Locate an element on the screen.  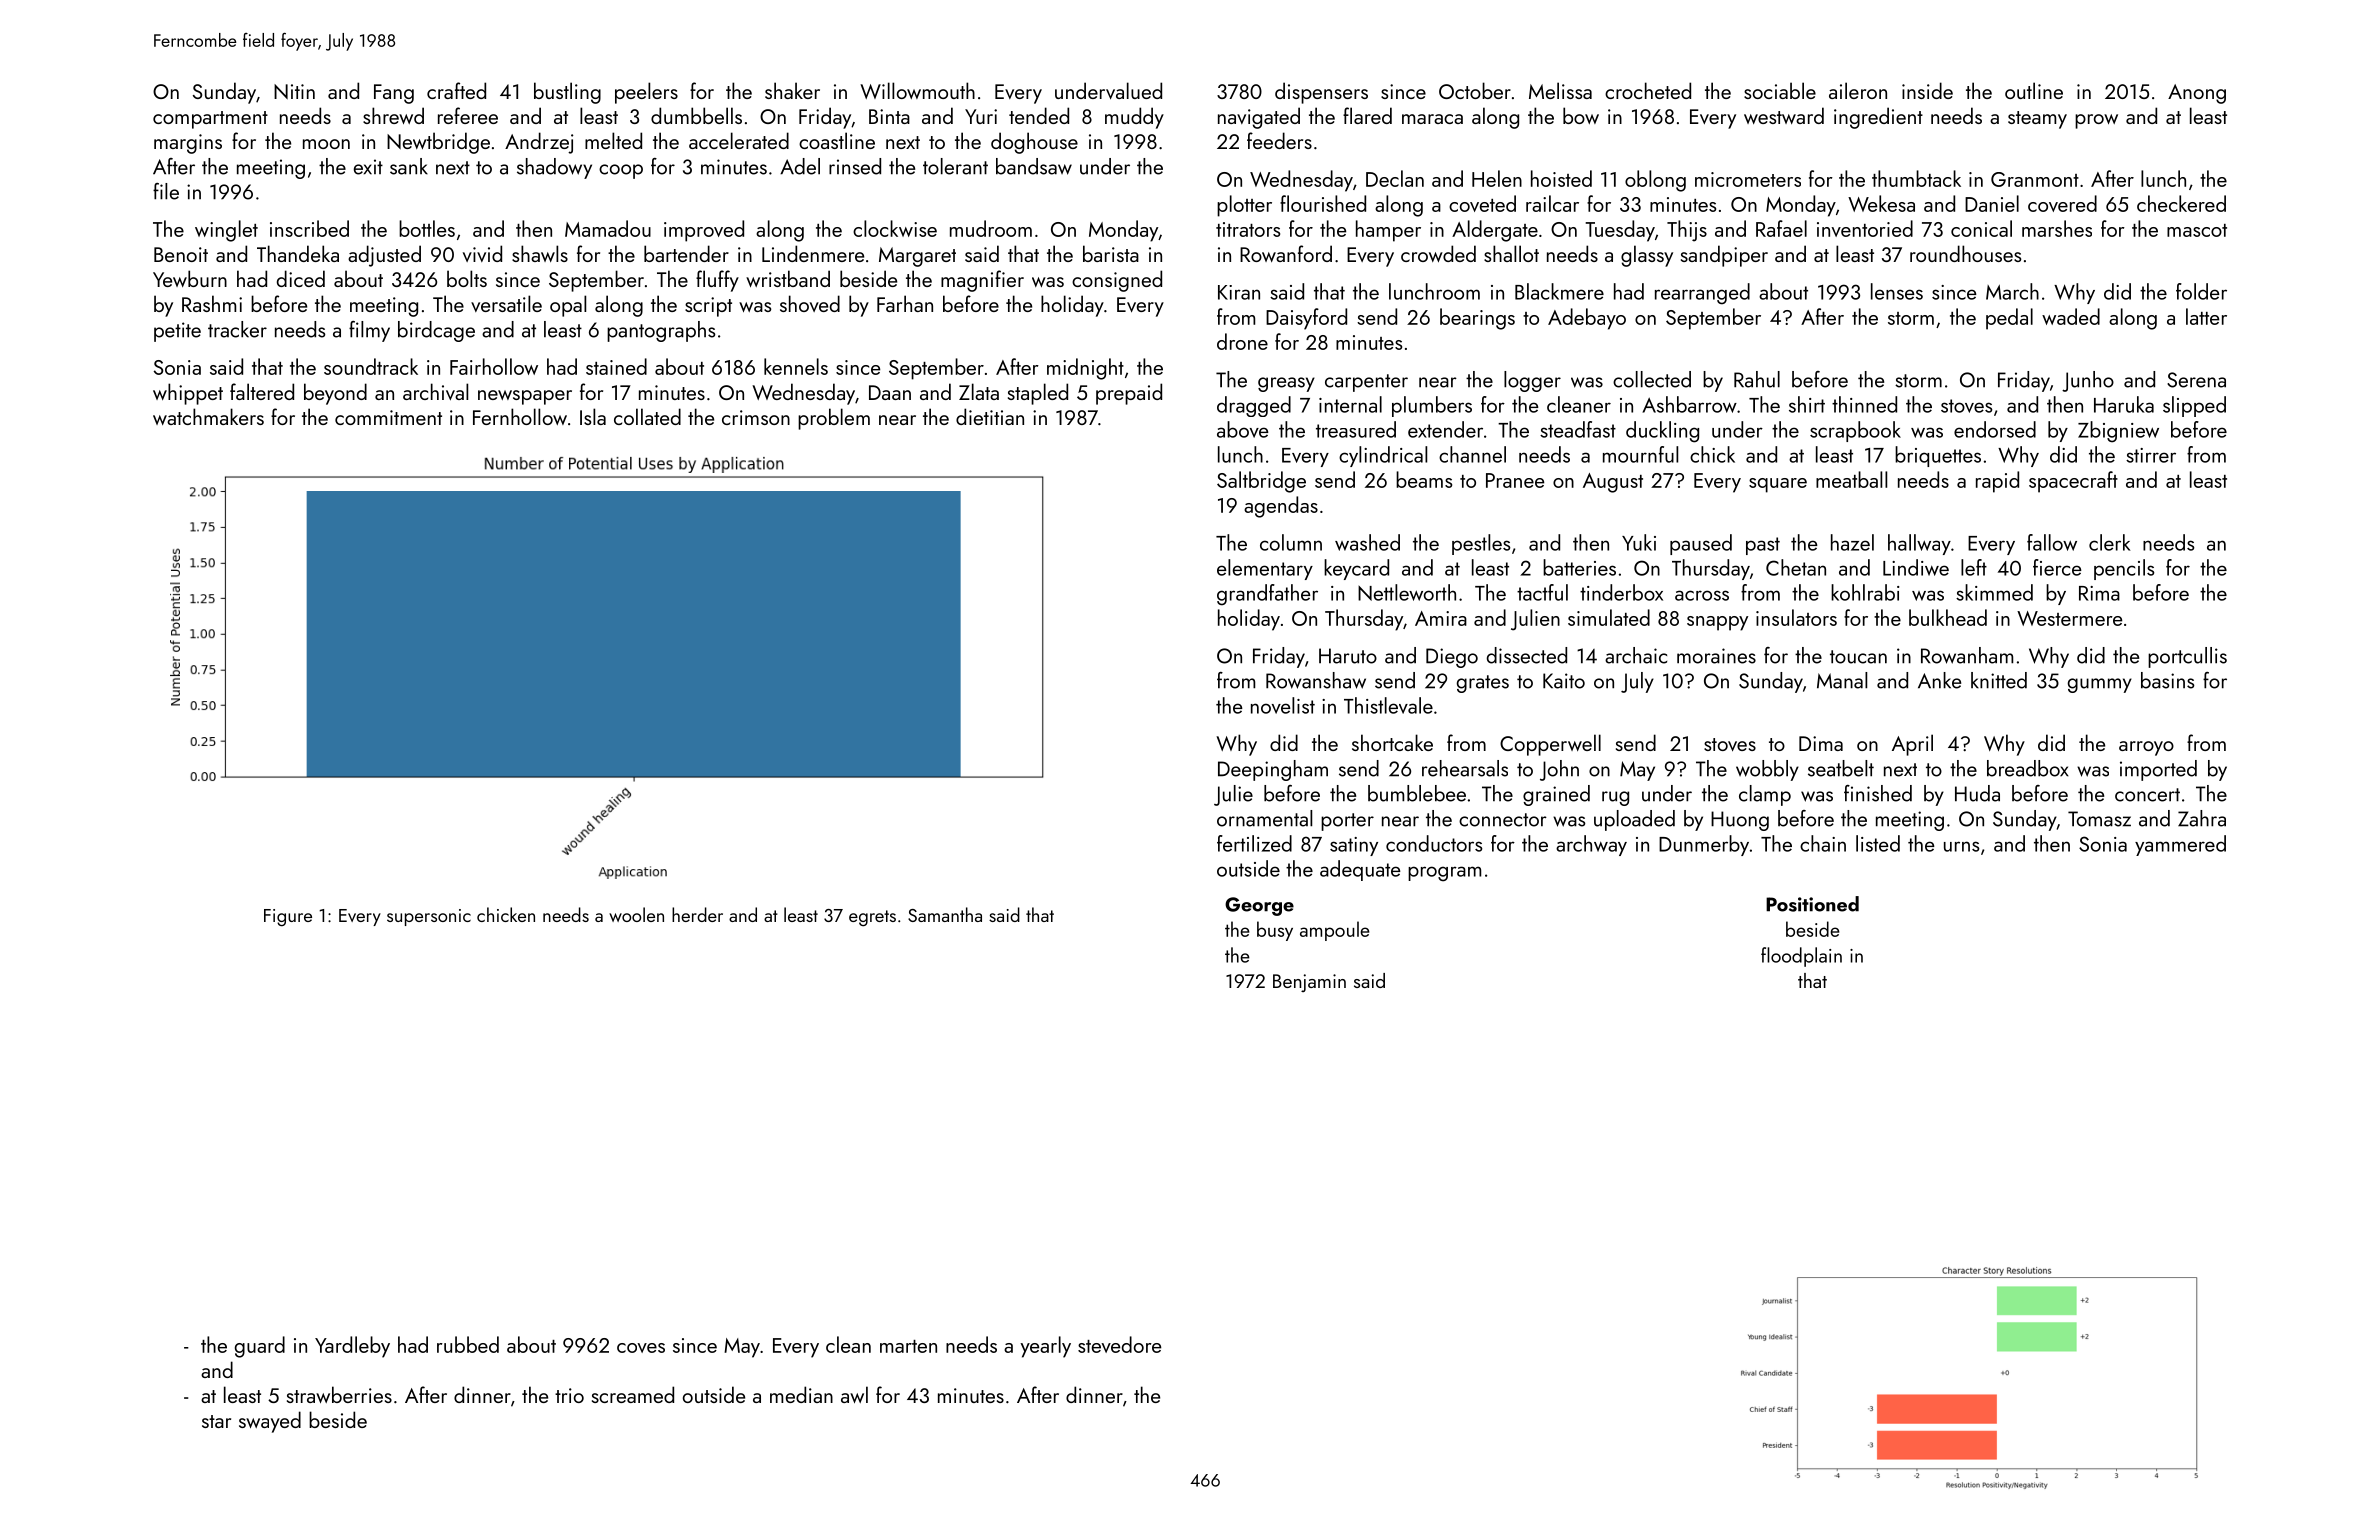
woolen is located at coordinates (636, 914).
